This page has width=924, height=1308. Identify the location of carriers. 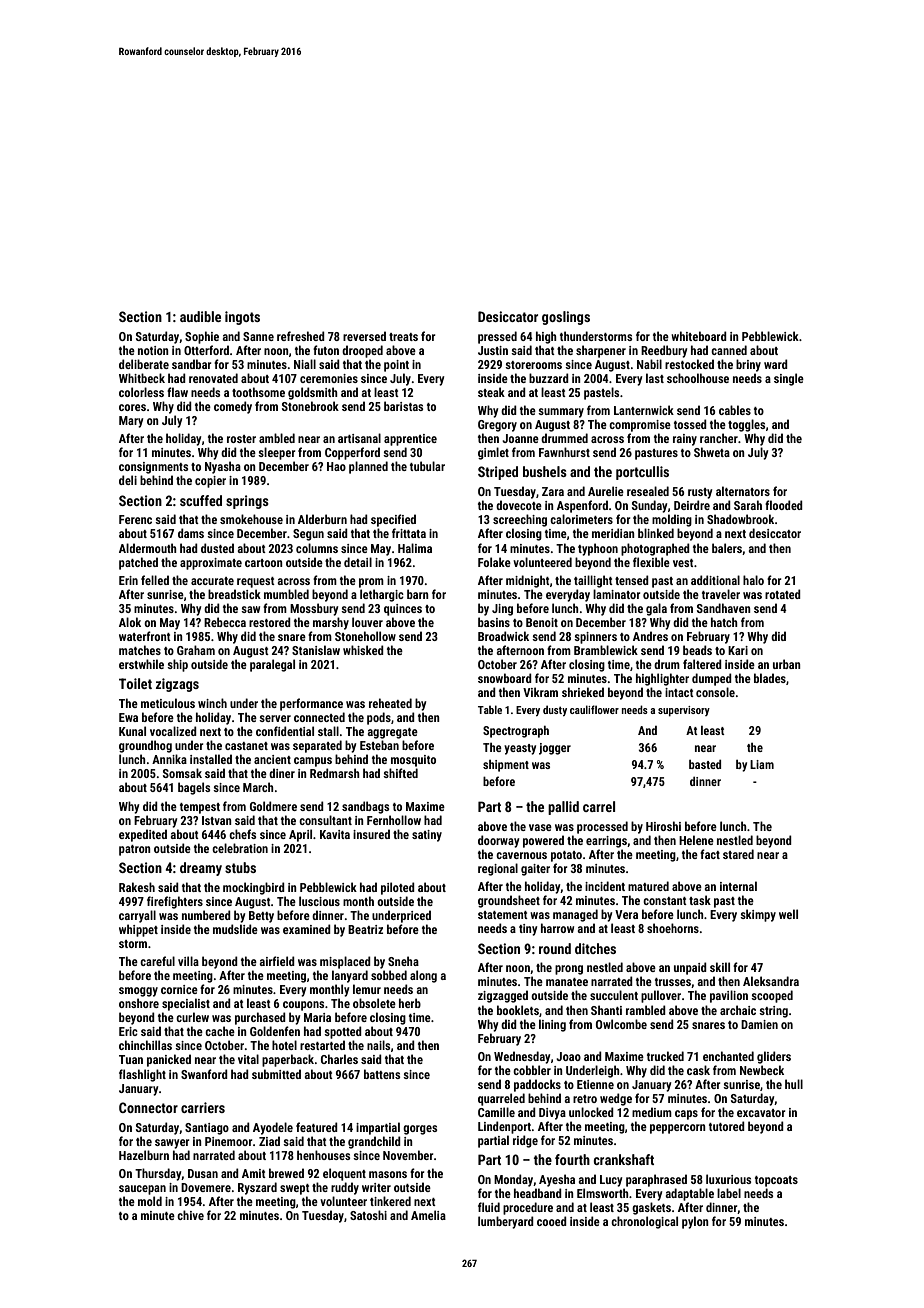
(203, 1107).
